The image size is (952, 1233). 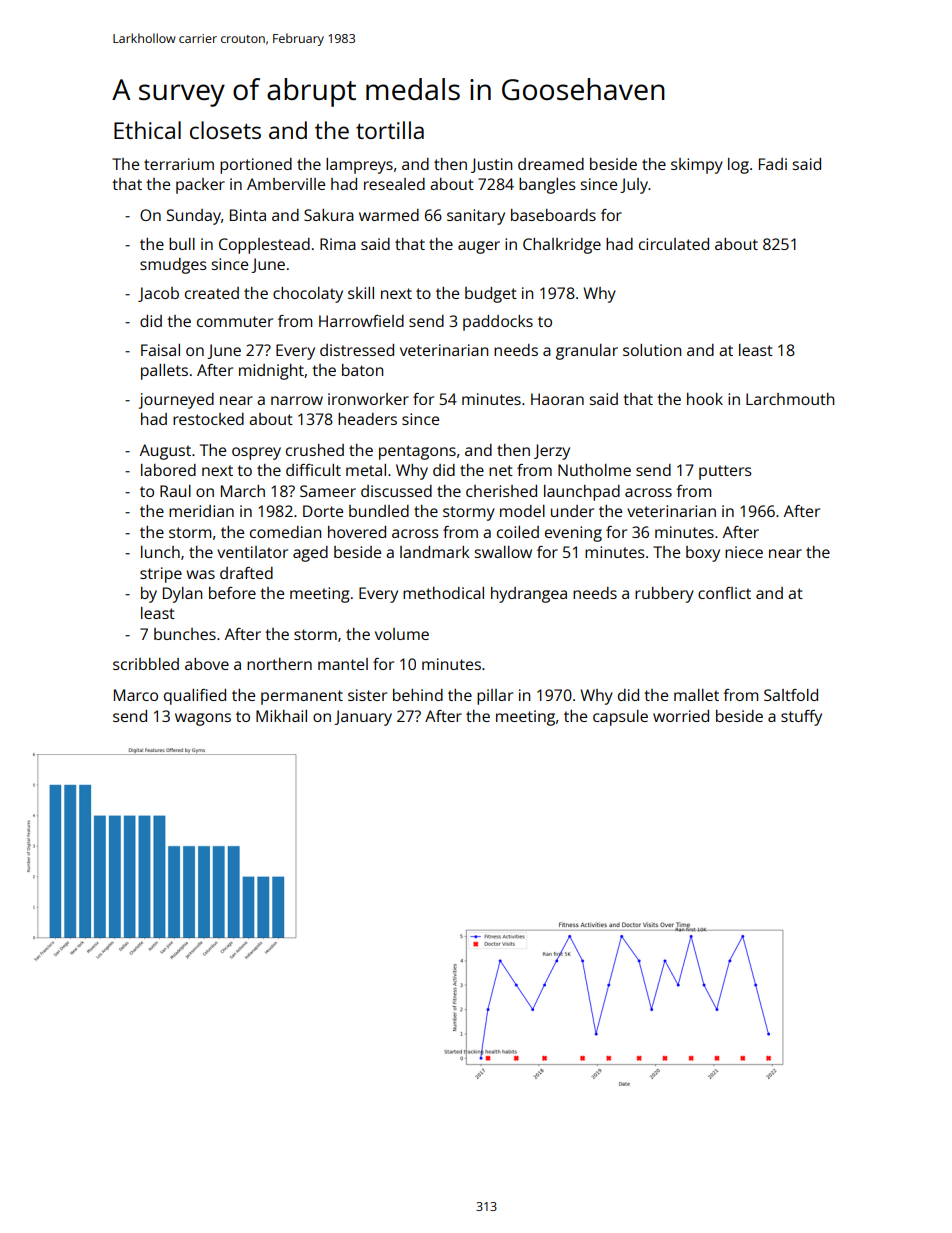 I want to click on scribbled, so click(x=146, y=664).
